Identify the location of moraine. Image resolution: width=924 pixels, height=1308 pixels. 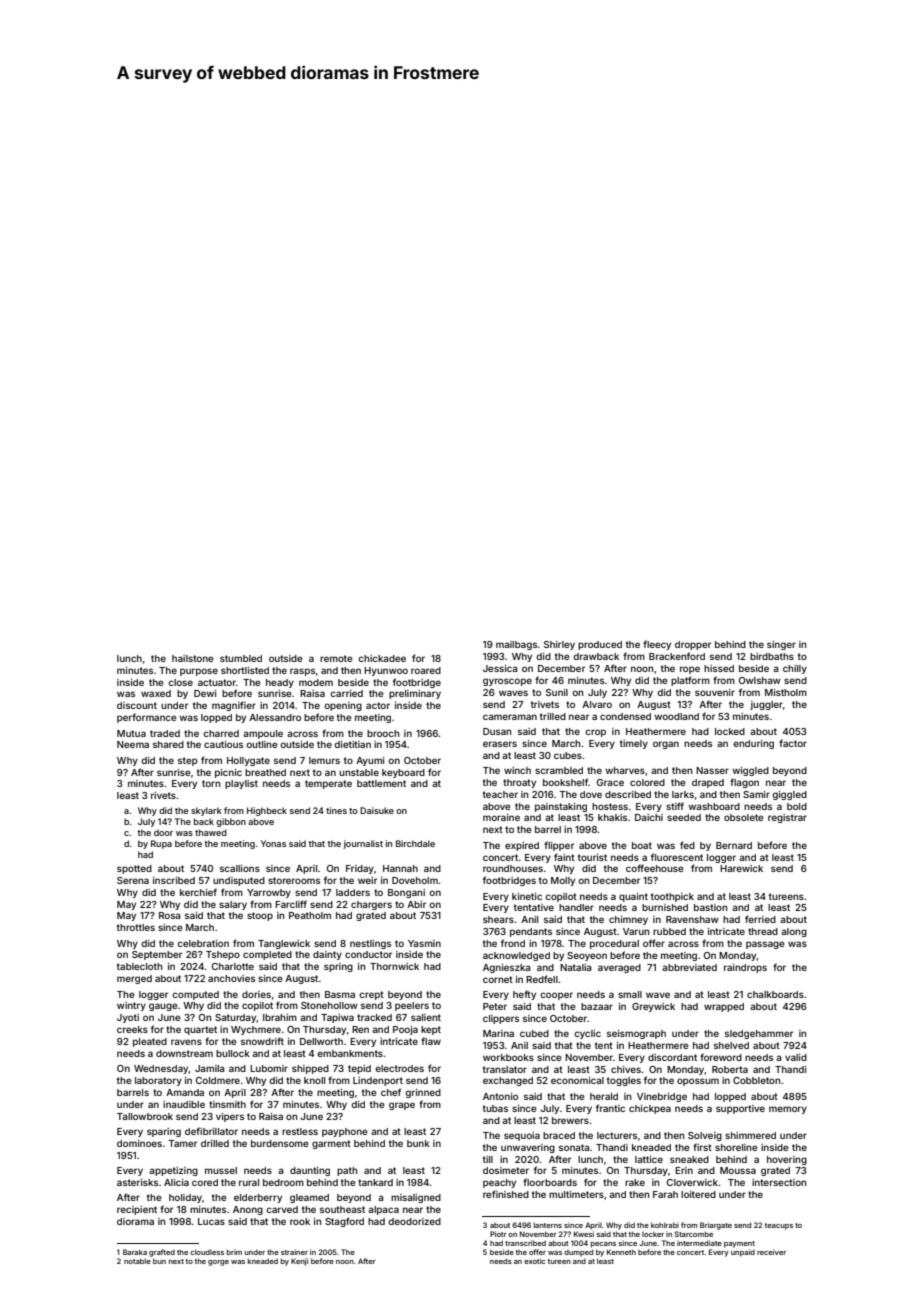
(501, 817).
